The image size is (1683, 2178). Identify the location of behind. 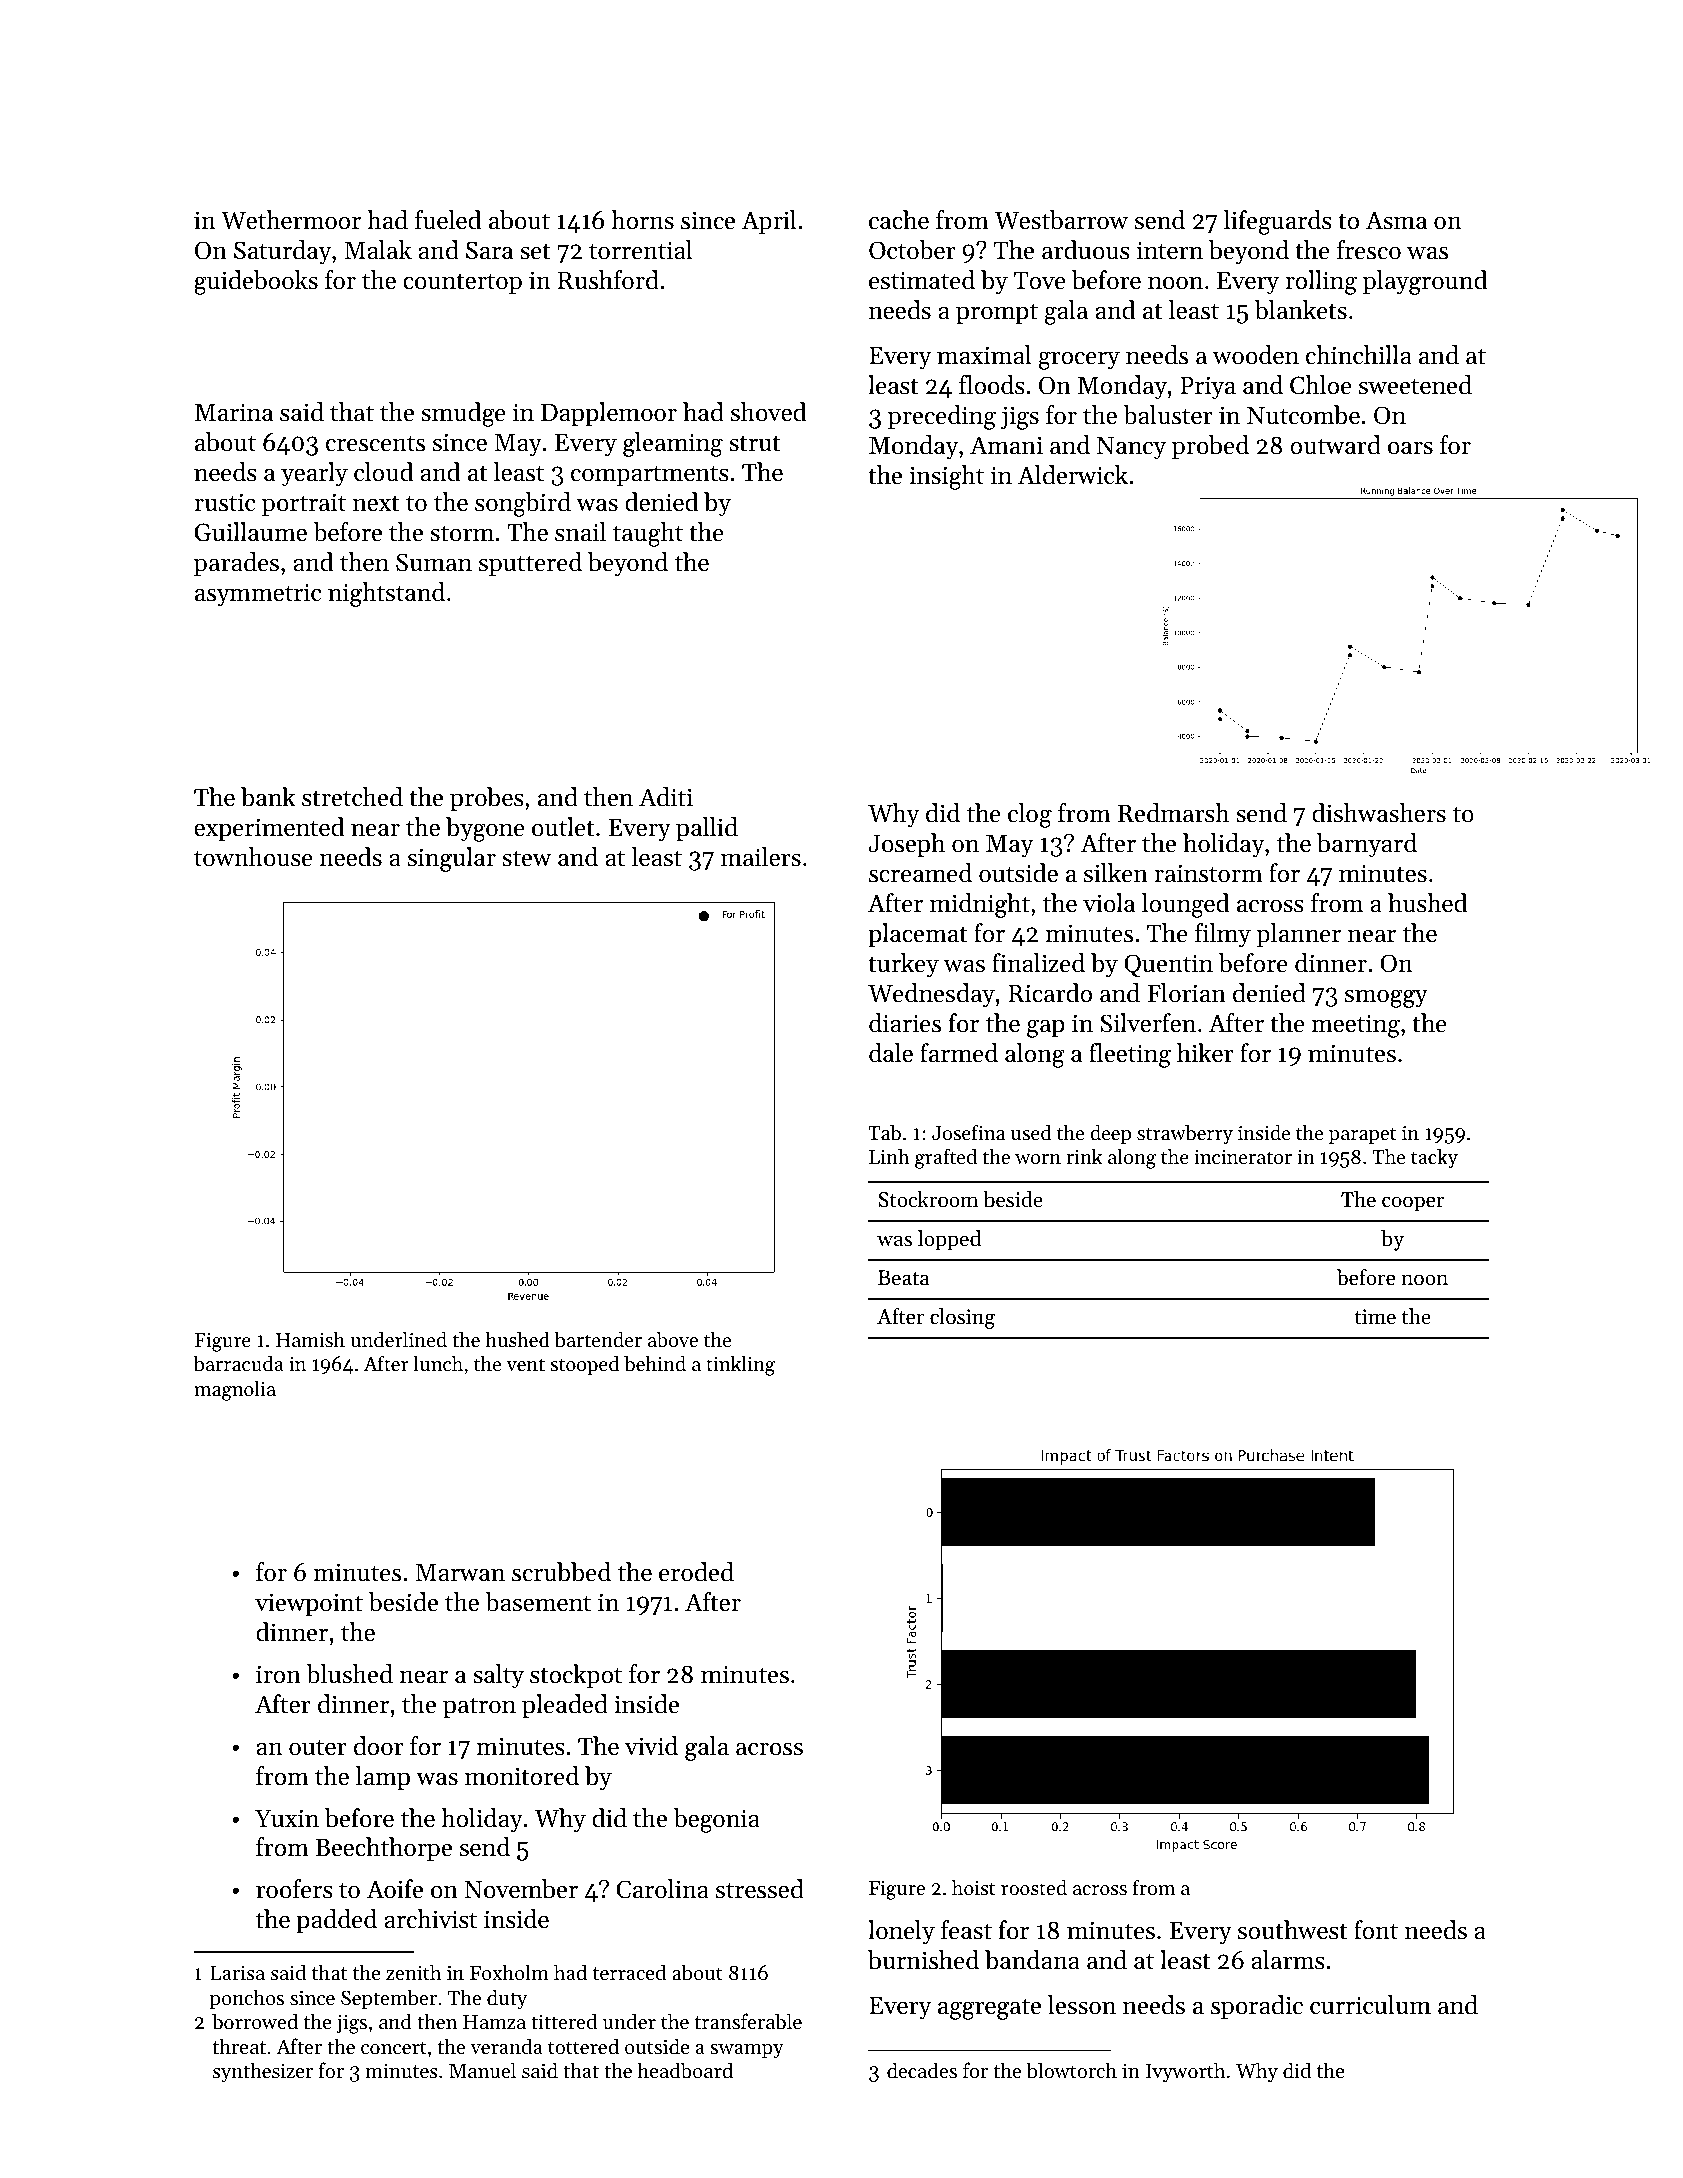
(655, 1364).
